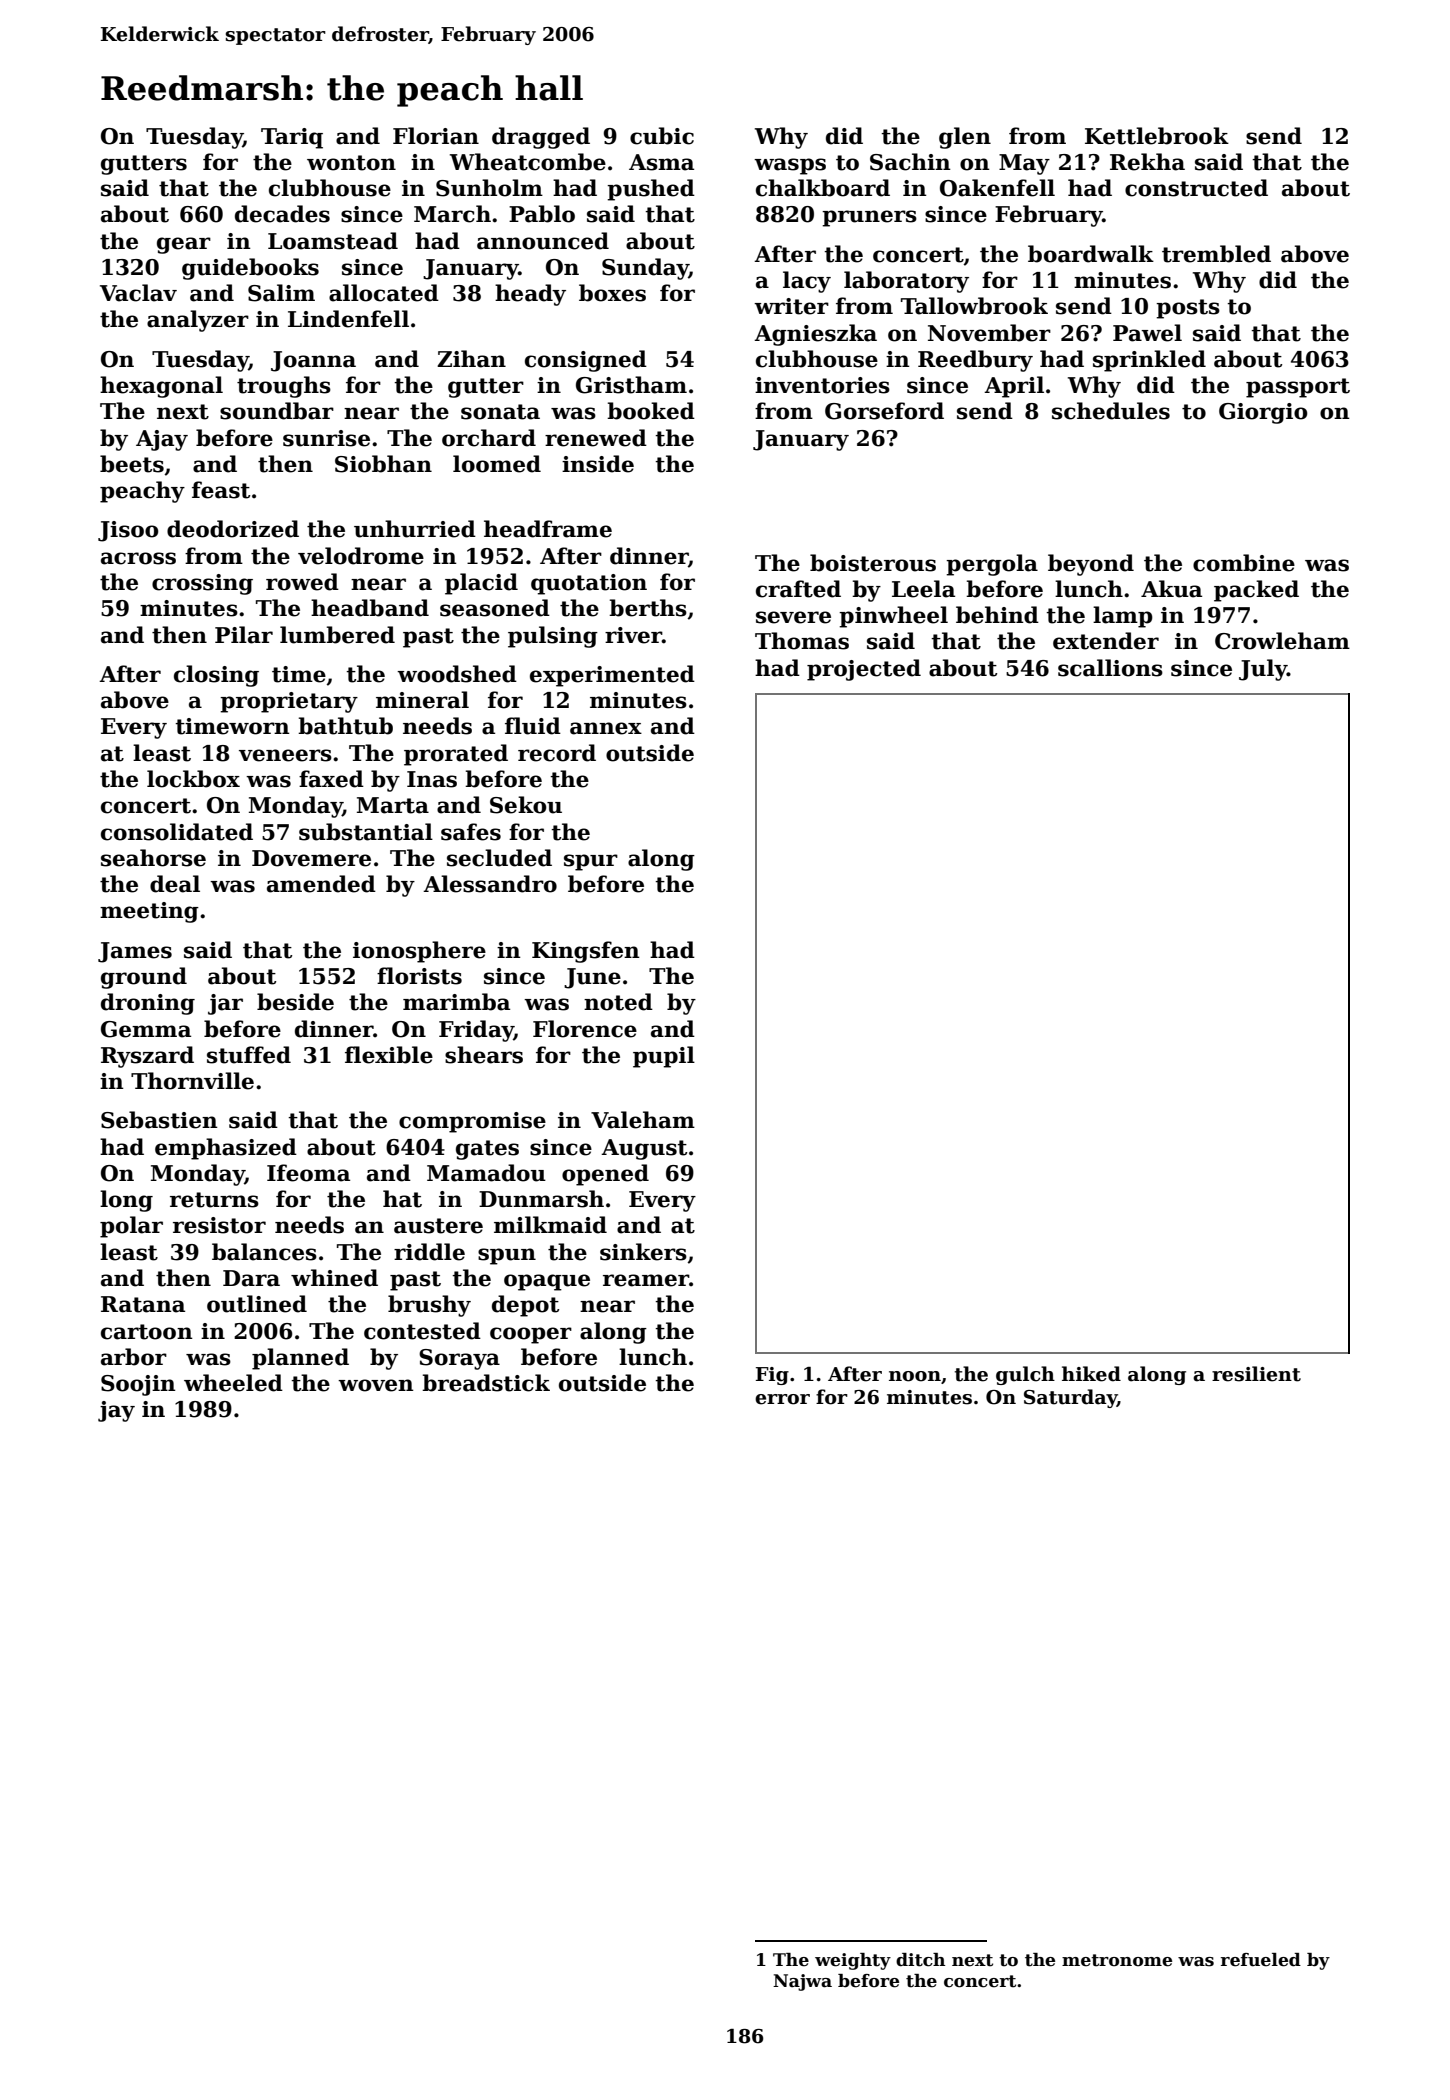 This screenshot has width=1450, height=2100. Describe the element at coordinates (1263, 670) in the screenshot. I see `July` at that location.
